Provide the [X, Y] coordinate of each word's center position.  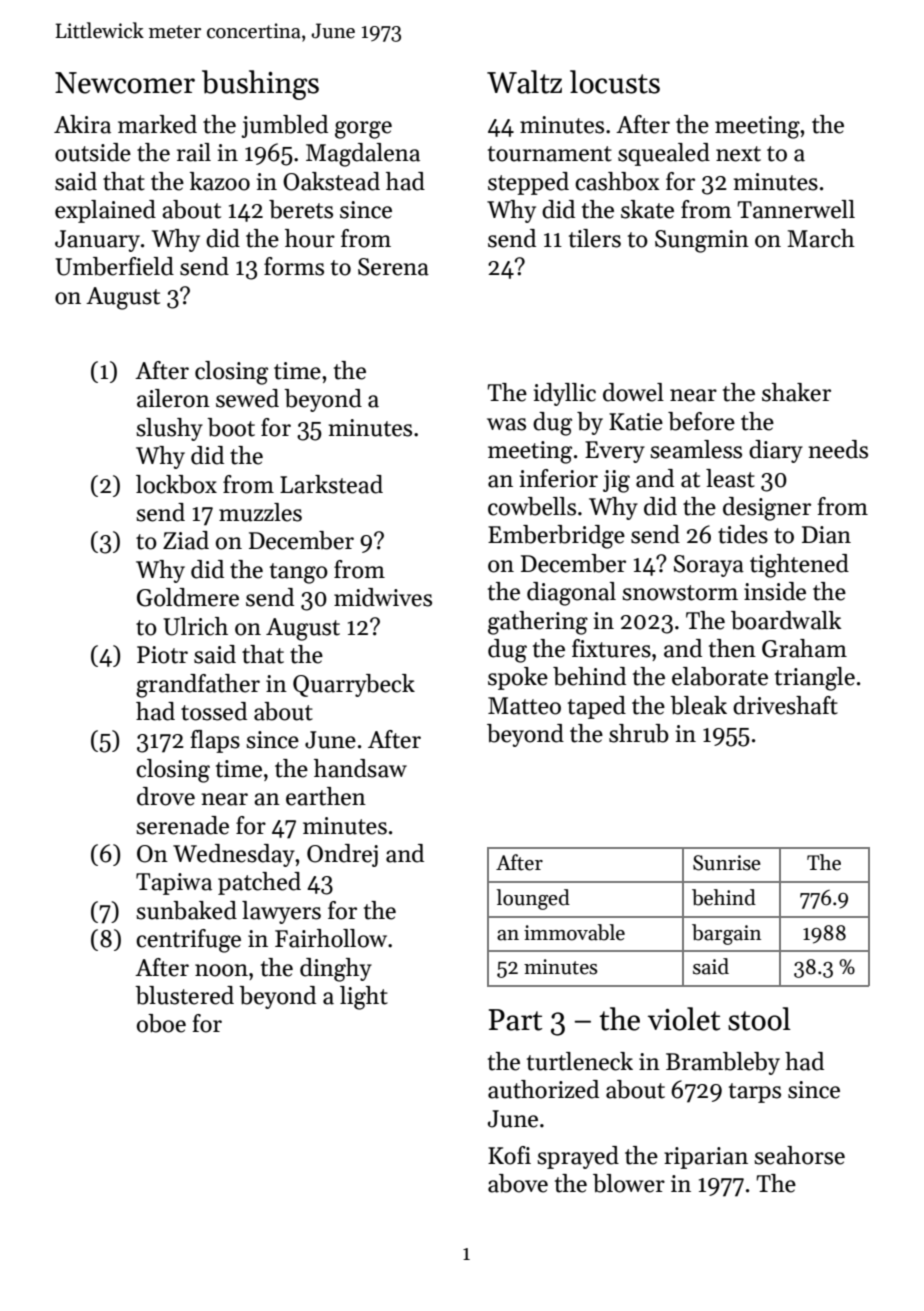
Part [515, 1020]
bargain [726, 934]
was [506, 424]
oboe [161, 1023]
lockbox [176, 484]
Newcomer [125, 83]
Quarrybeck [354, 685]
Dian [826, 535]
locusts [615, 82]
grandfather [198, 686]
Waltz [524, 82]
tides [743, 534]
